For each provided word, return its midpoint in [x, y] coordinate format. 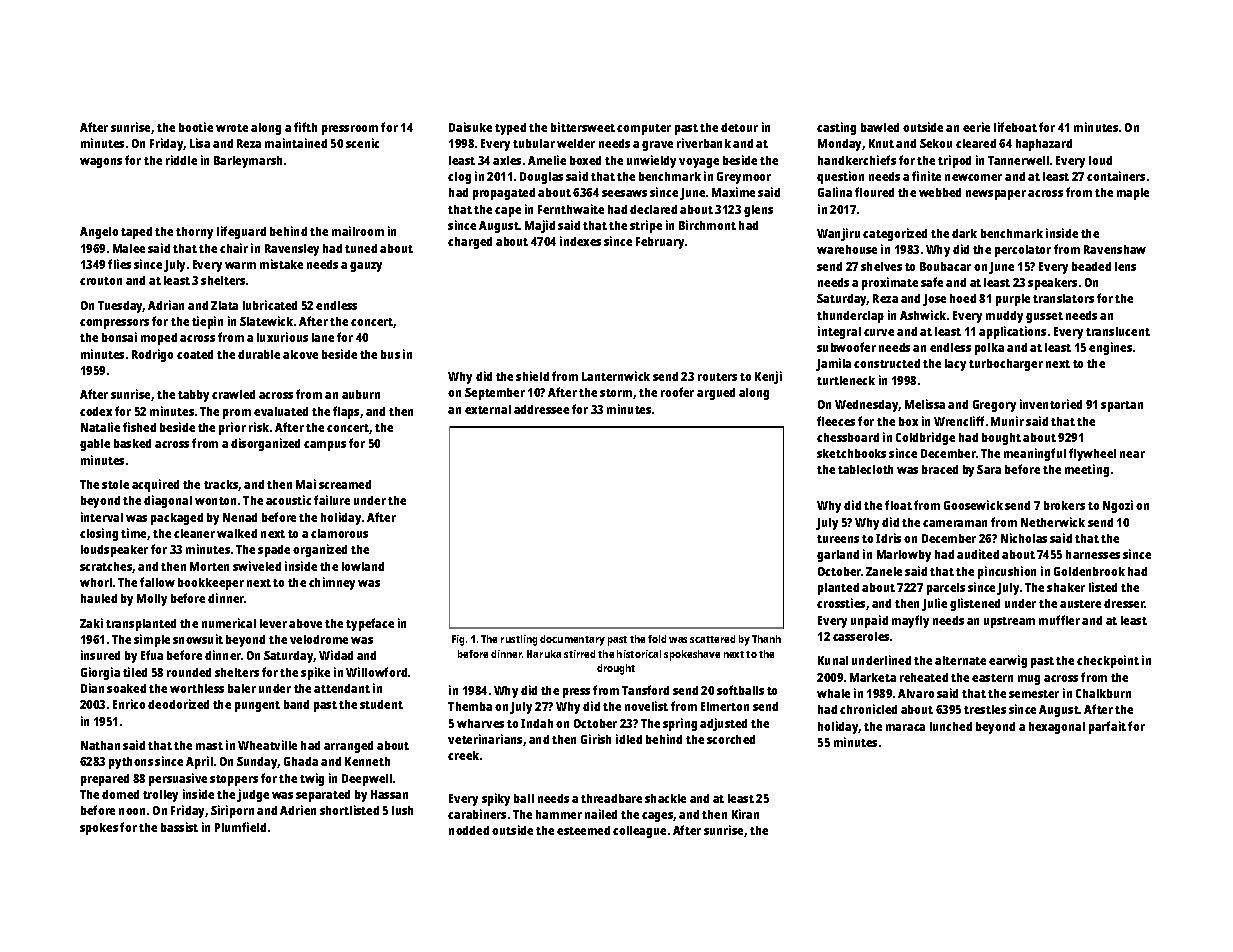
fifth [305, 127]
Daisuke [470, 127]
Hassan [389, 794]
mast [209, 746]
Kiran [745, 814]
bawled [880, 127]
